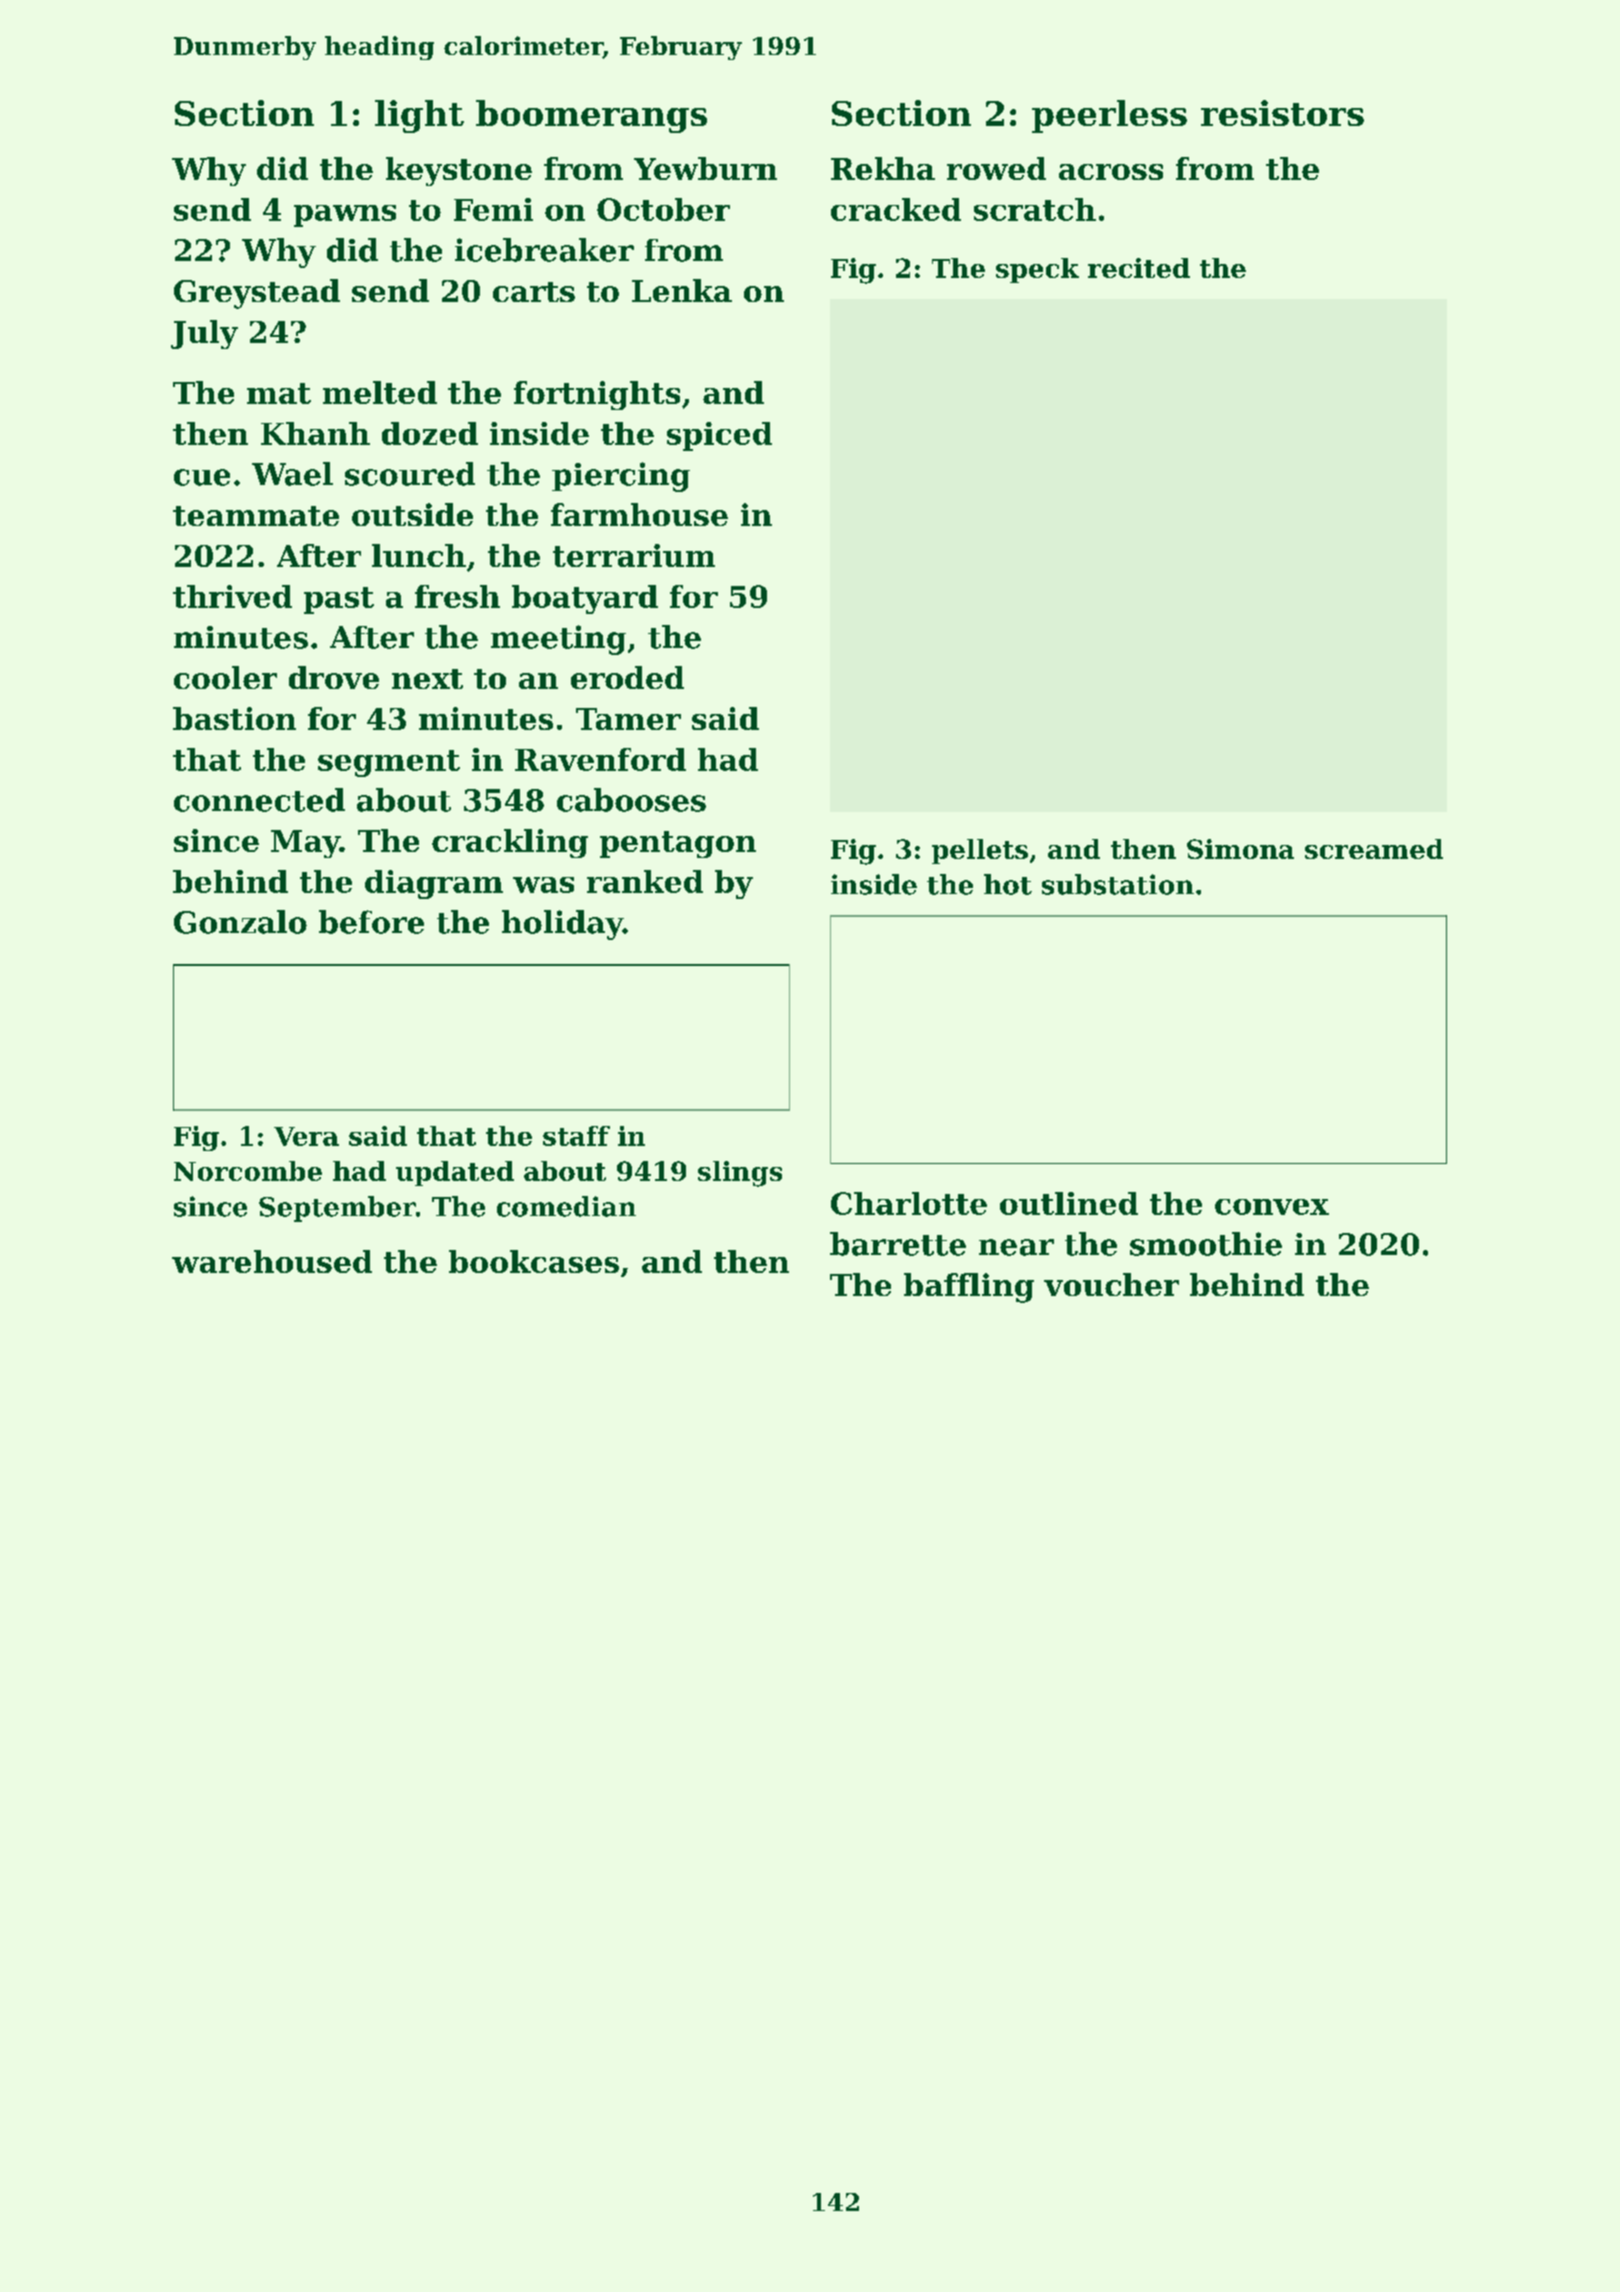 The height and width of the screenshot is (2292, 1620). What do you see at coordinates (1111, 172) in the screenshot?
I see `across` at bounding box center [1111, 172].
